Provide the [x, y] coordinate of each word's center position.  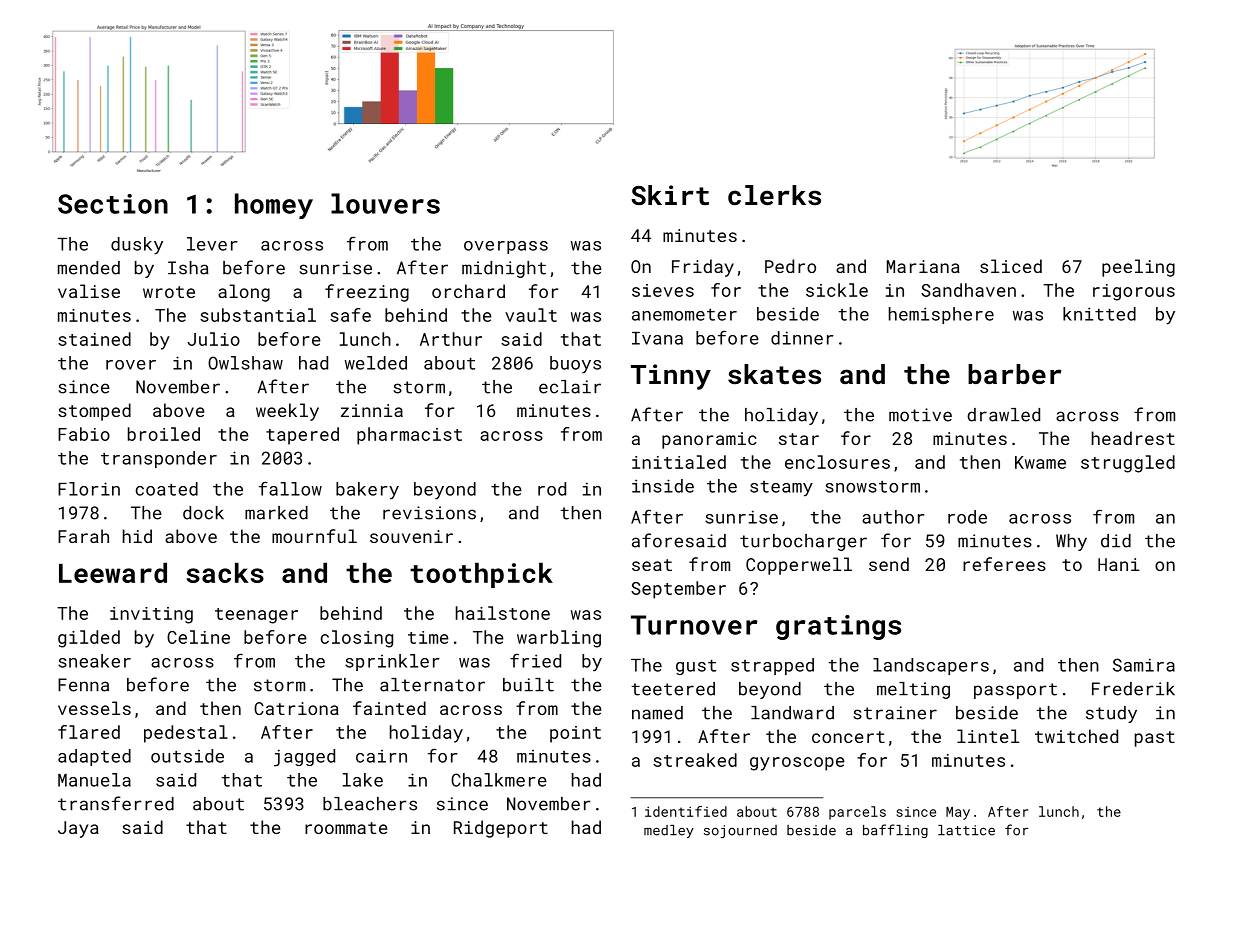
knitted [1099, 314]
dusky [137, 246]
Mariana [923, 266]
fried [535, 661]
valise [89, 291]
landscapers [931, 666]
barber [1015, 374]
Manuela [94, 780]
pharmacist [409, 436]
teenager [256, 616]
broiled [164, 434]
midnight [504, 269]
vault [531, 315]
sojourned [740, 831]
